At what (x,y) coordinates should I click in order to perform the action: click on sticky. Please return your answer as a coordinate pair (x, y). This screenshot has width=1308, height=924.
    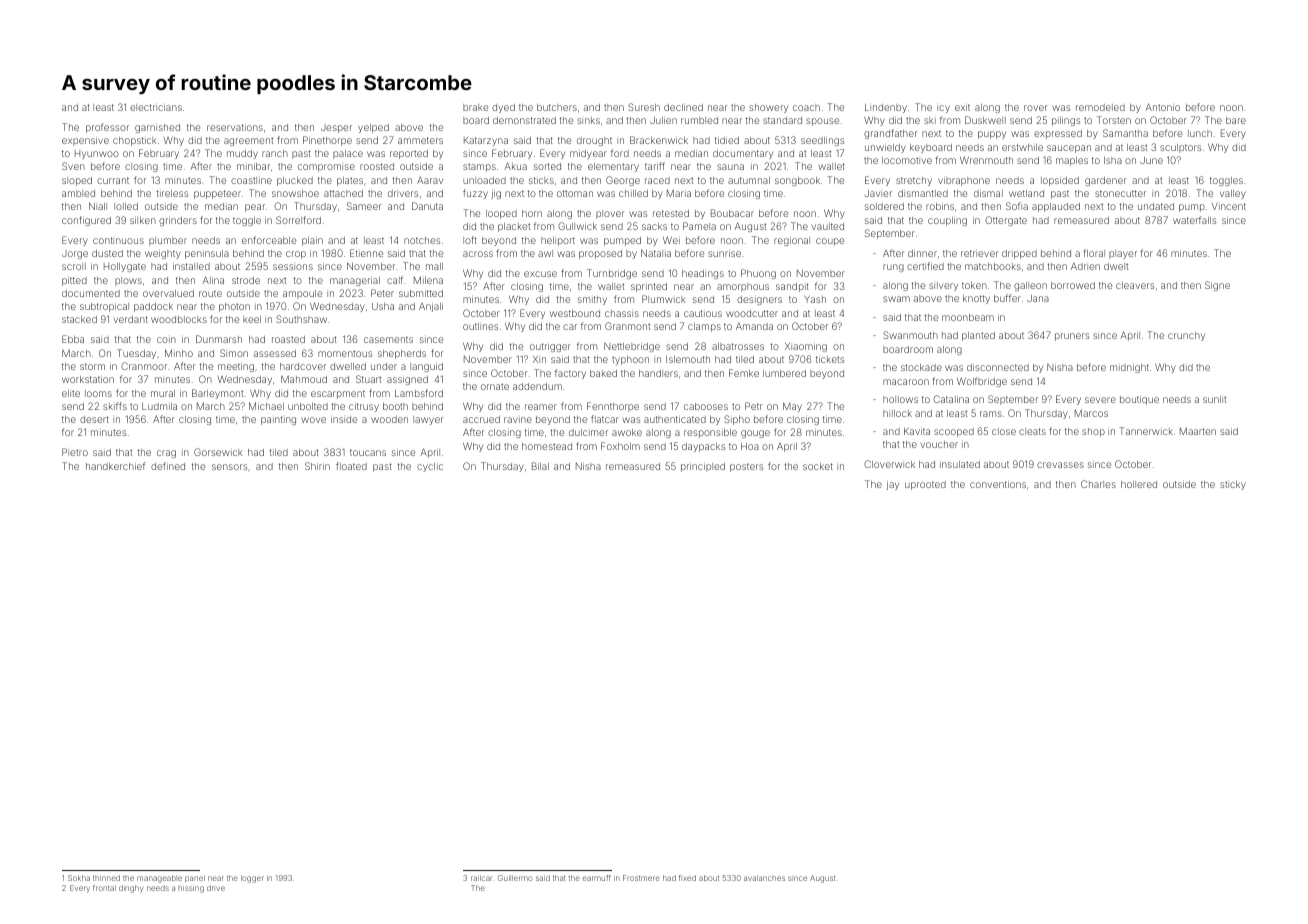
    Looking at the image, I should click on (1233, 485).
